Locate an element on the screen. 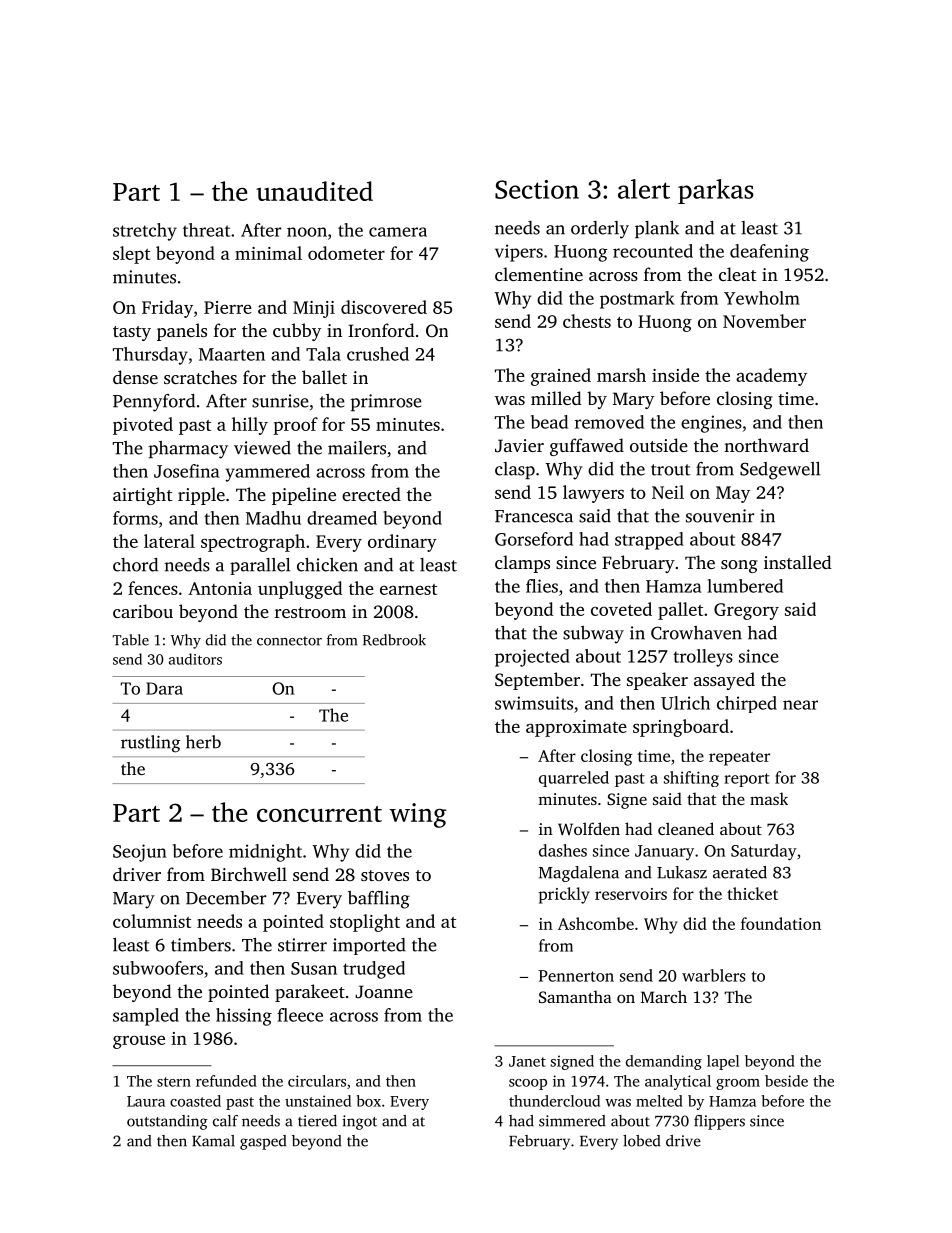 This screenshot has width=952, height=1233. lobed is located at coordinates (641, 1141).
